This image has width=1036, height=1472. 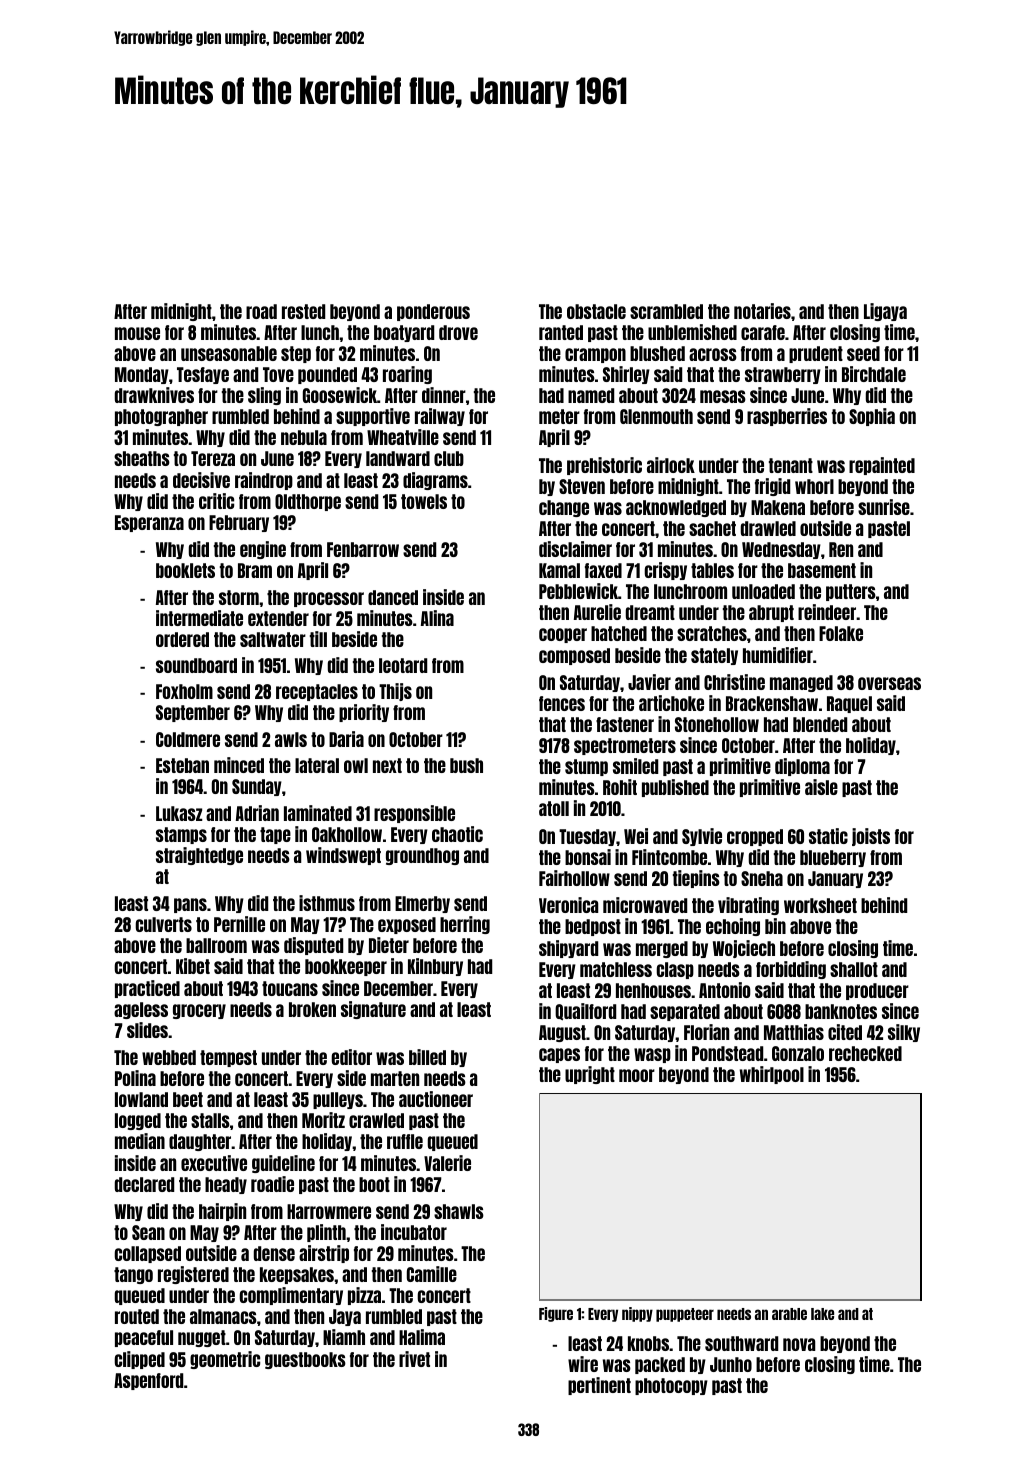 What do you see at coordinates (161, 417) in the image?
I see `photographer` at bounding box center [161, 417].
